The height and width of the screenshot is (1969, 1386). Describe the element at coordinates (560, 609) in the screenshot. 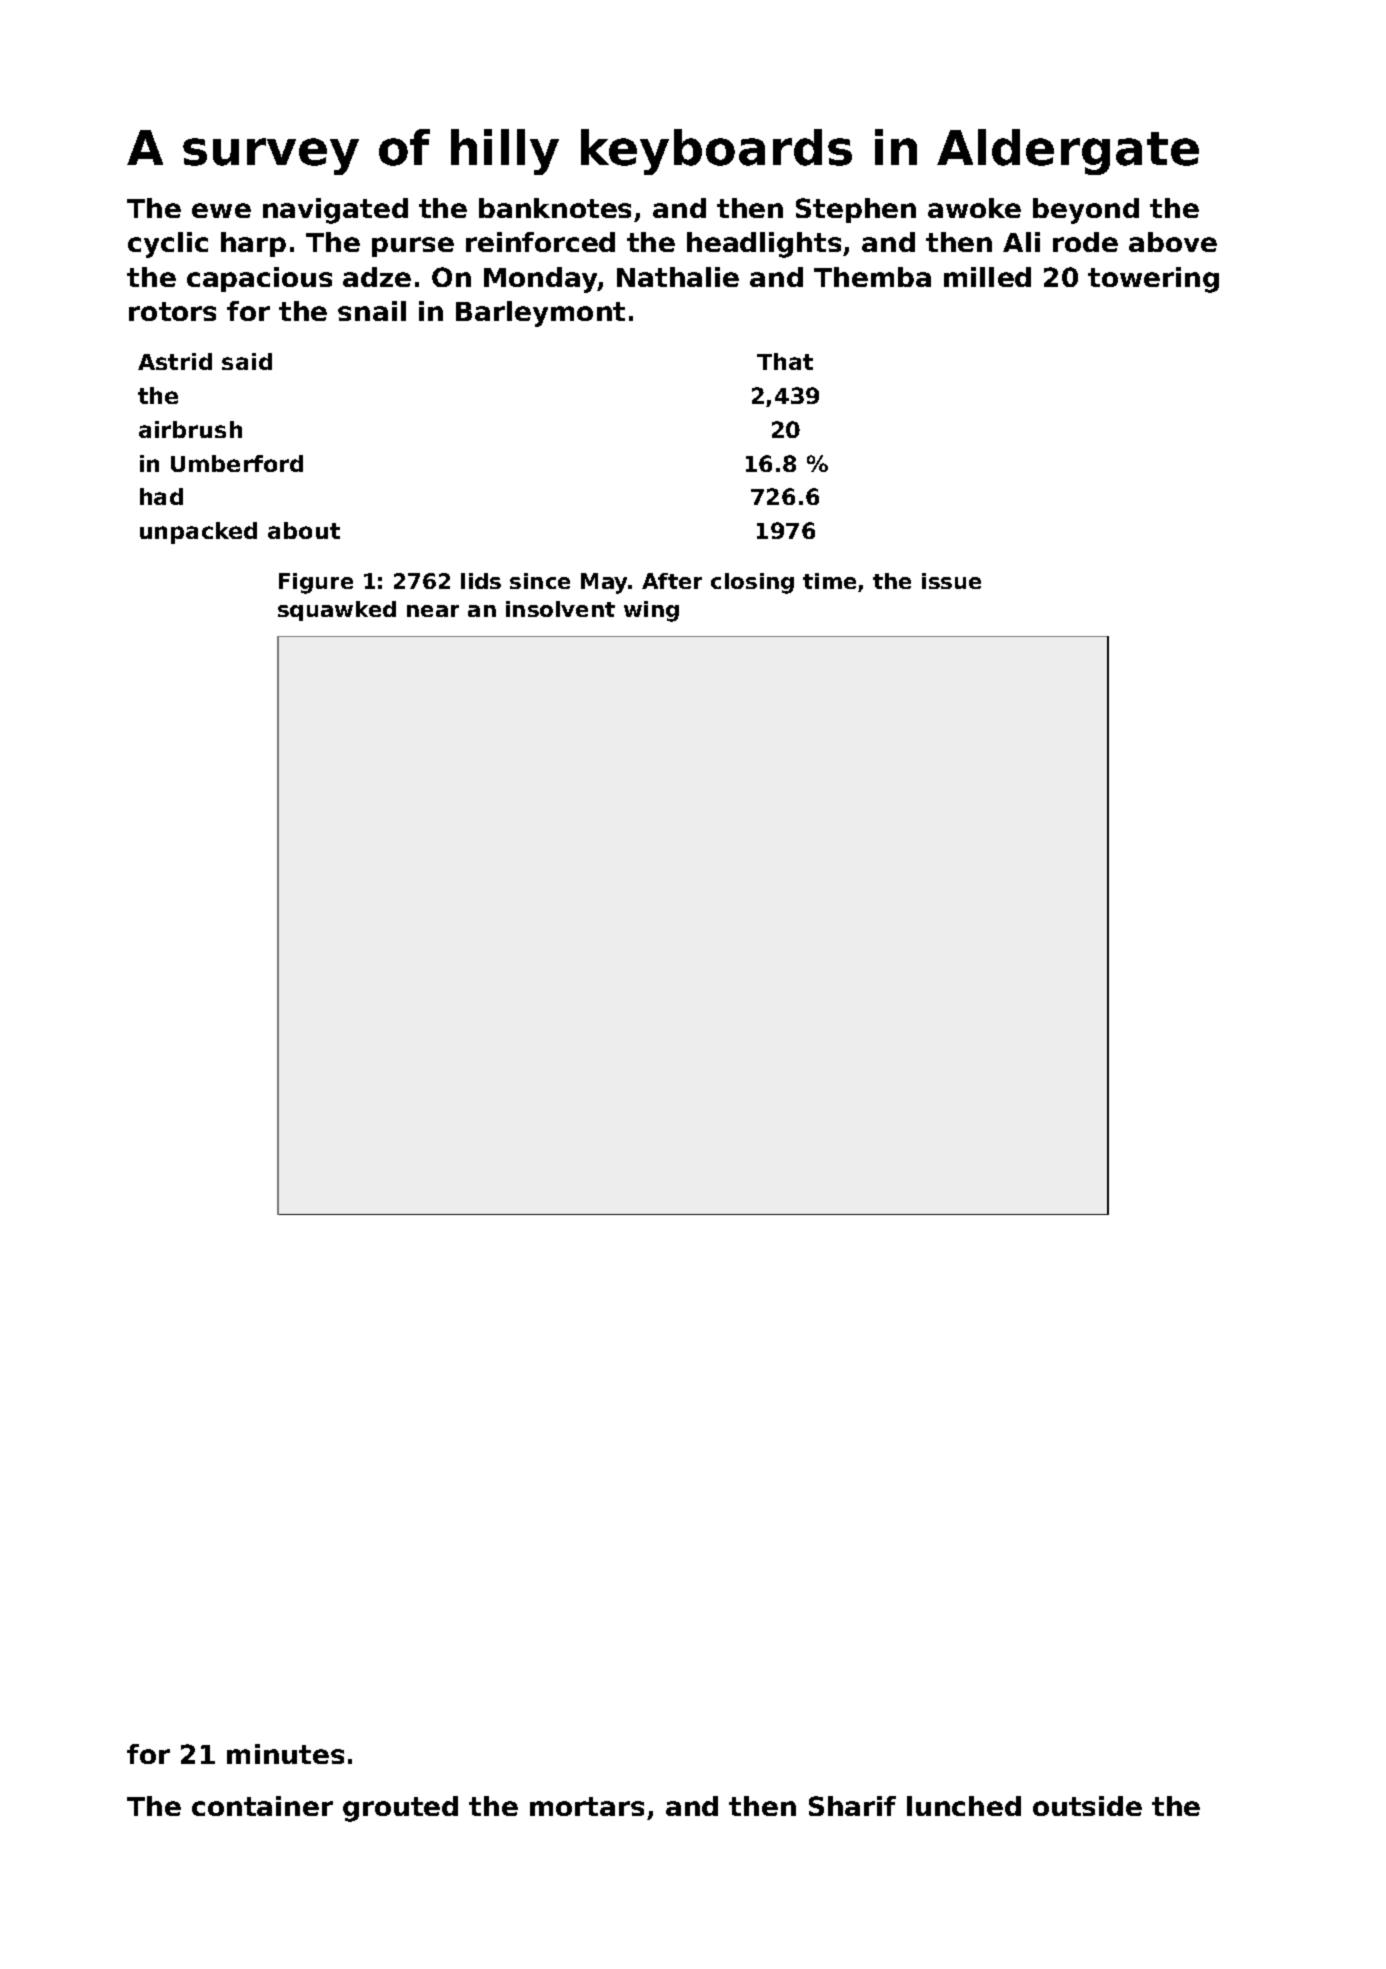

I see `insolvent` at that location.
